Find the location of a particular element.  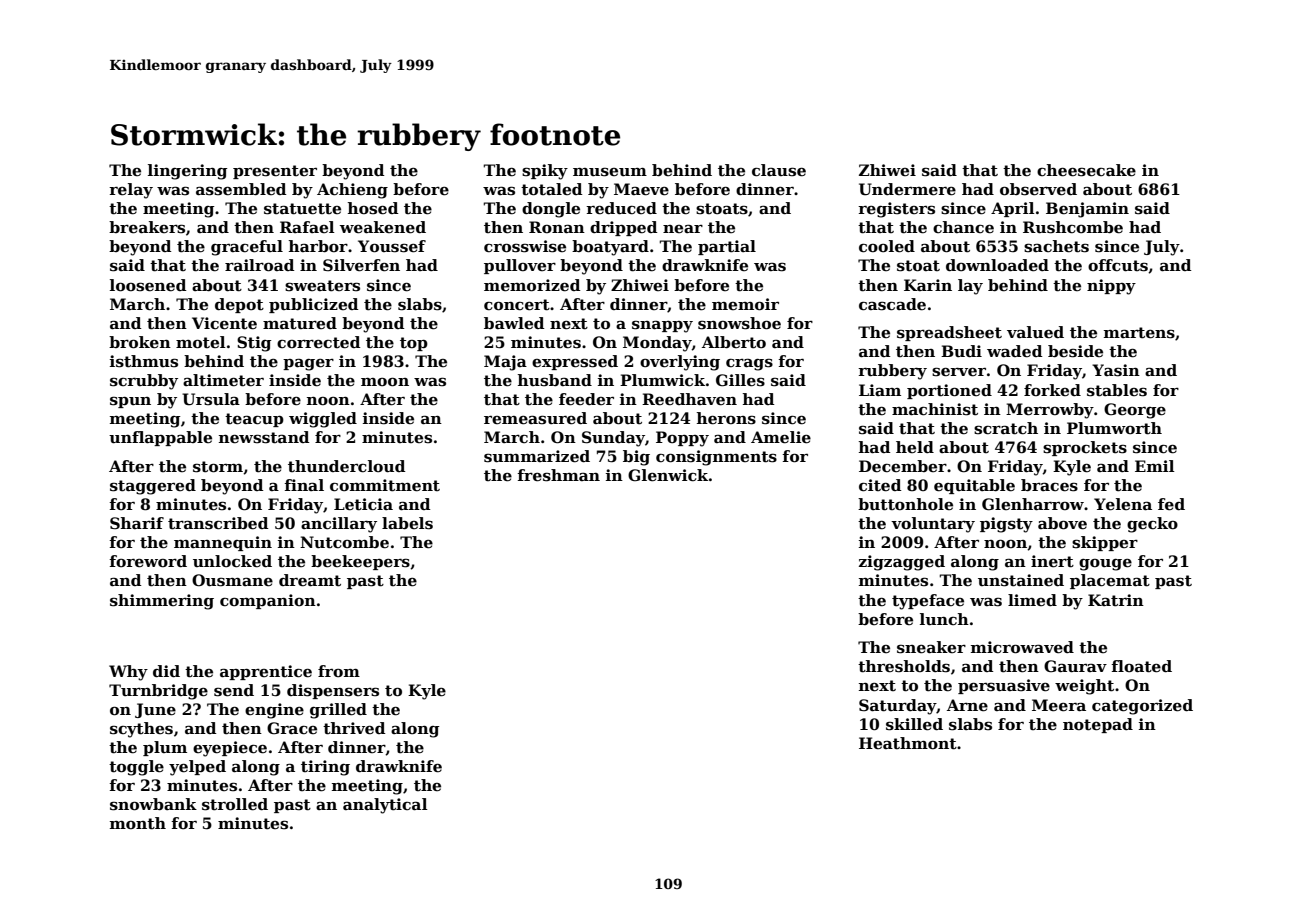

observed is located at coordinates (1038, 189).
